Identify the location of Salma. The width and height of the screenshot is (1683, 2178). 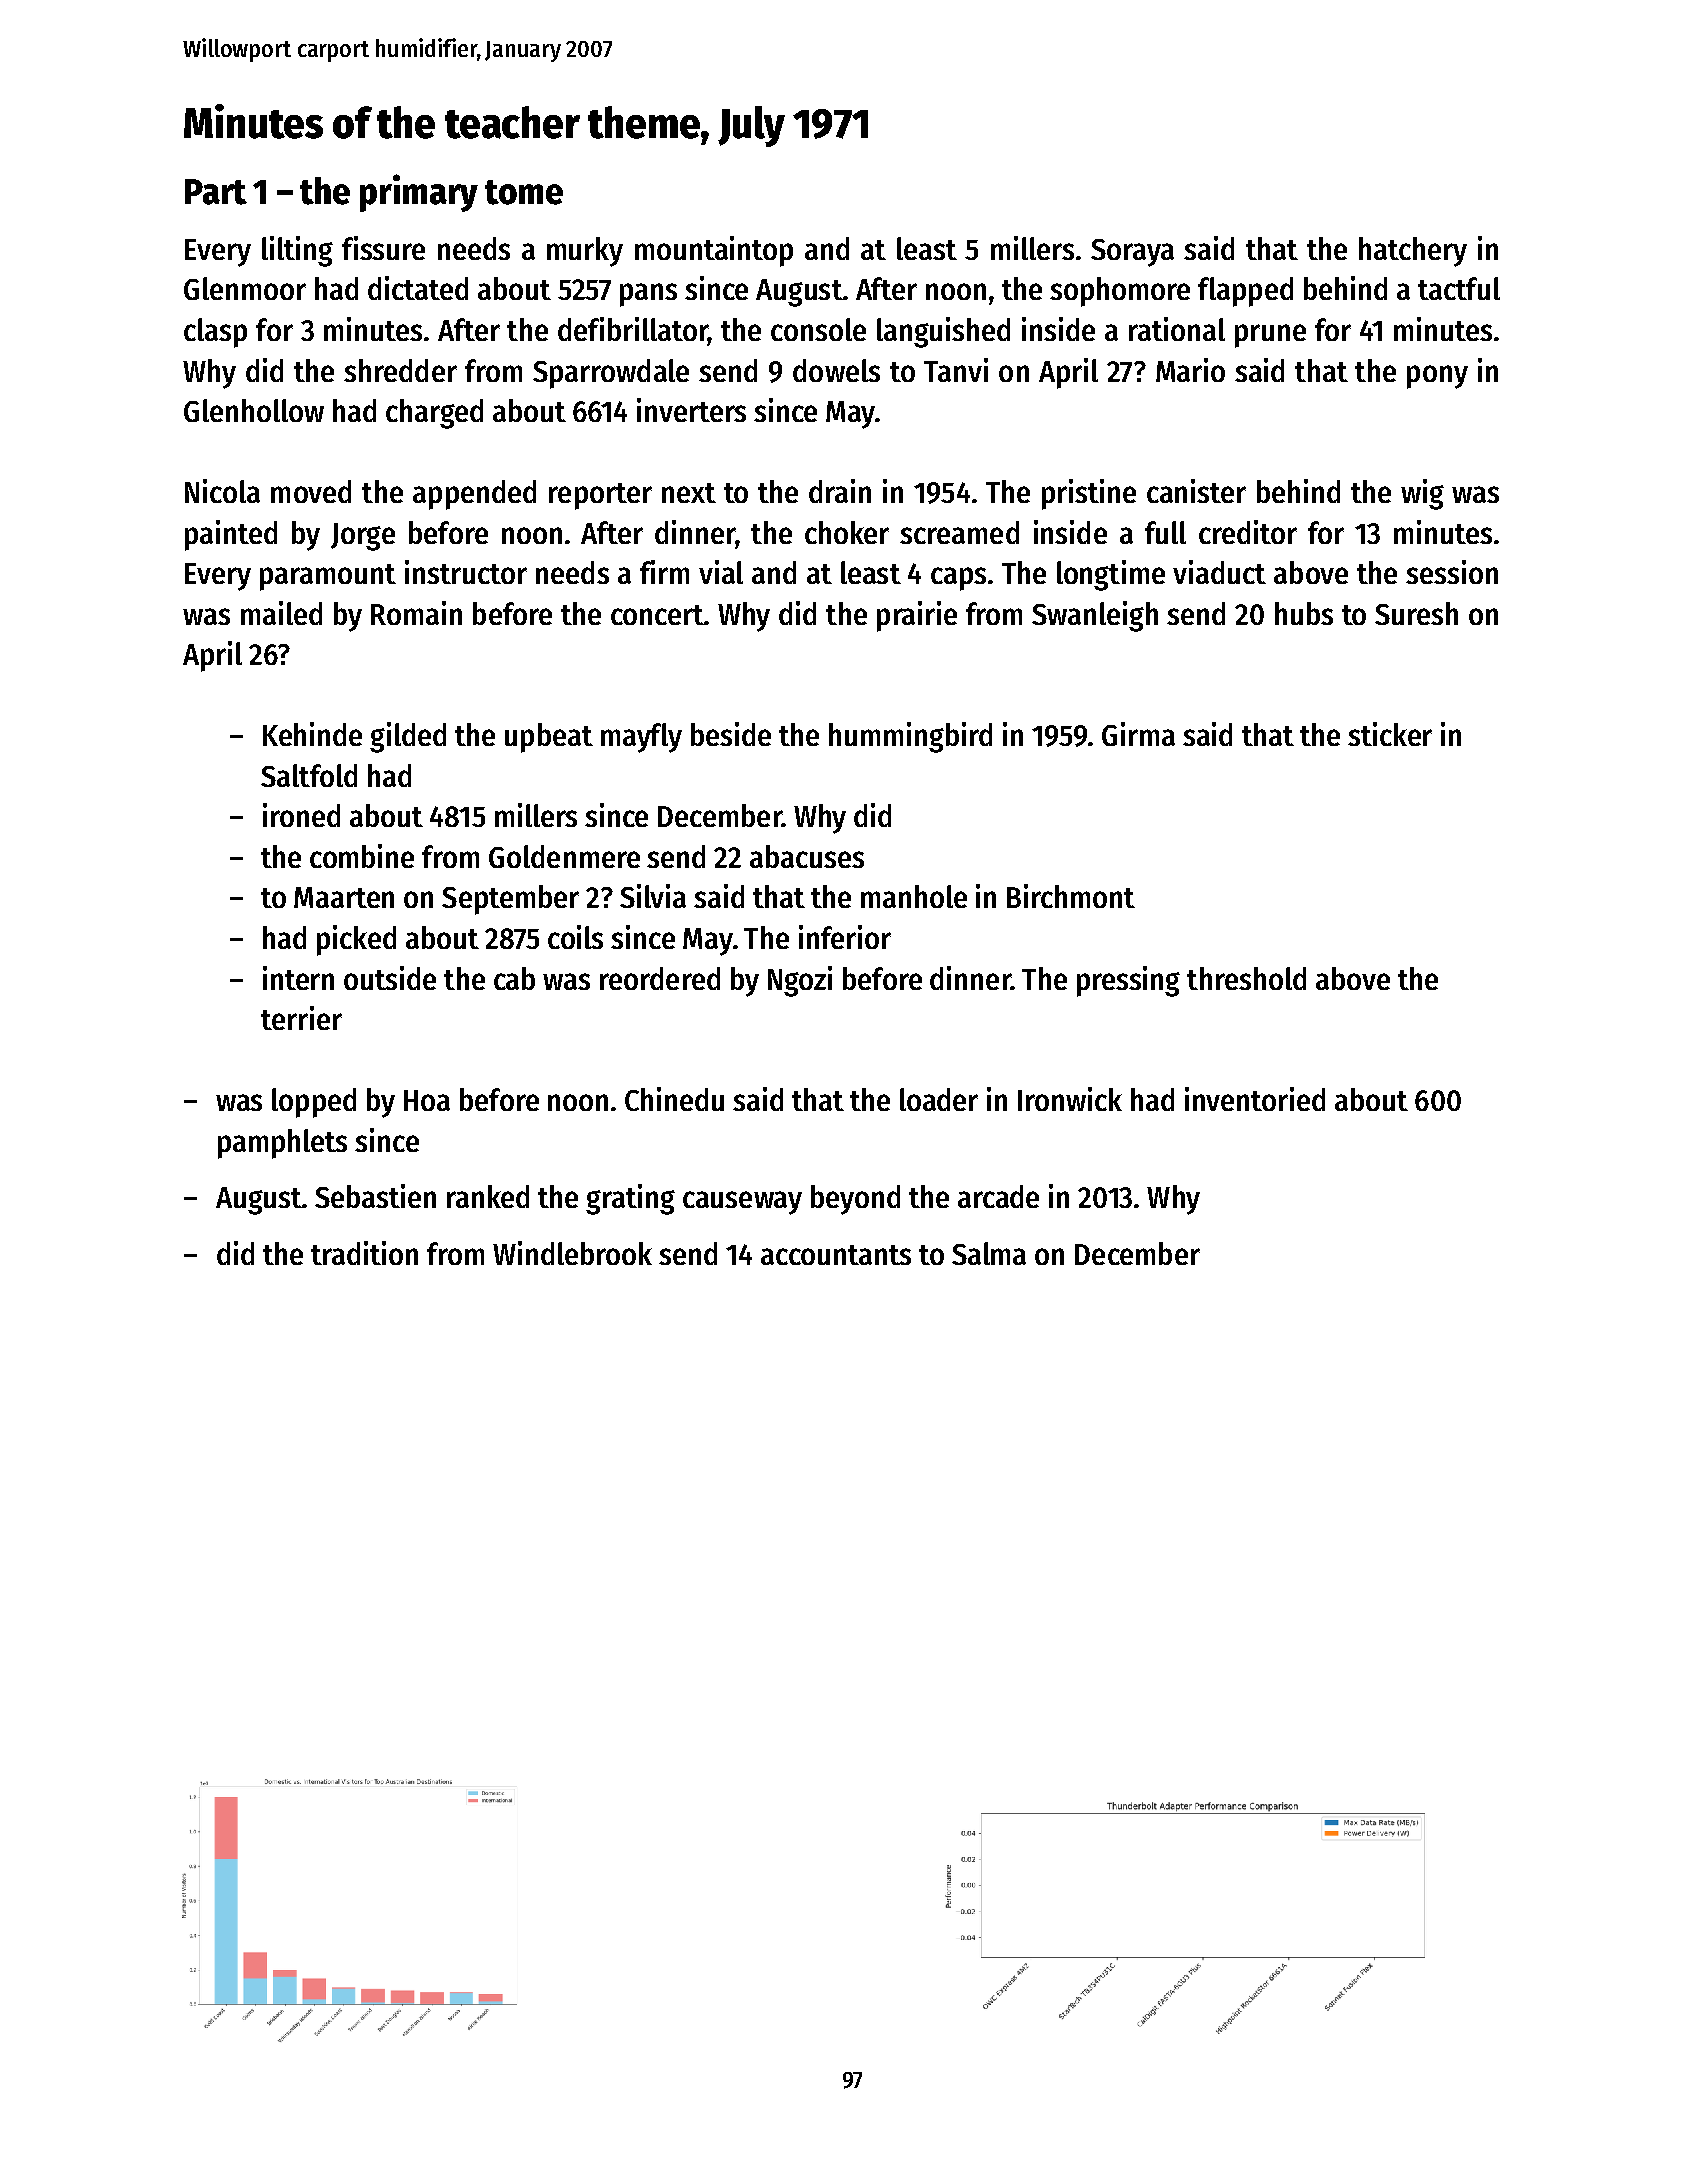
(989, 1253).
